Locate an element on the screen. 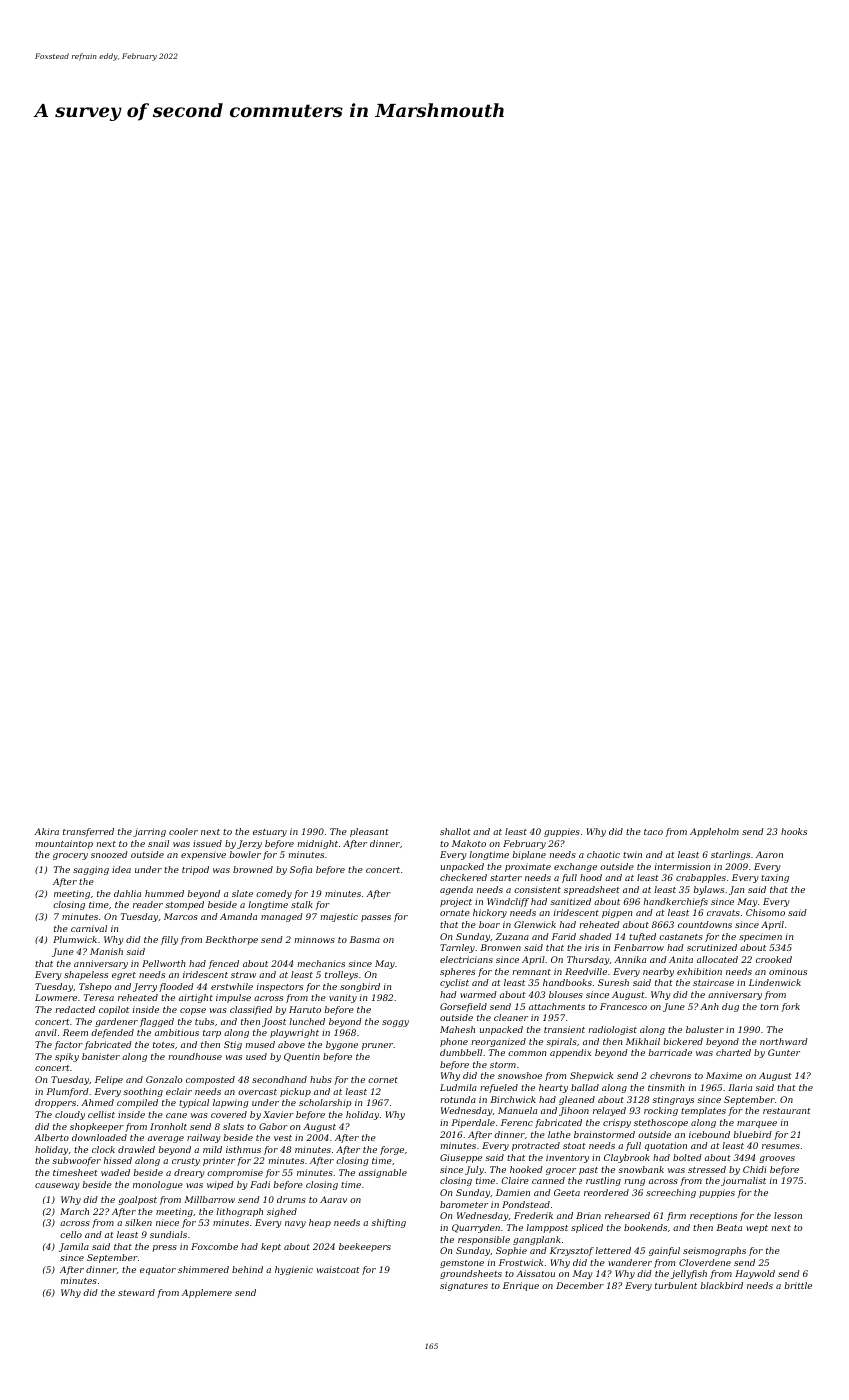 The width and height of the screenshot is (849, 1400). shallot is located at coordinates (455, 831).
